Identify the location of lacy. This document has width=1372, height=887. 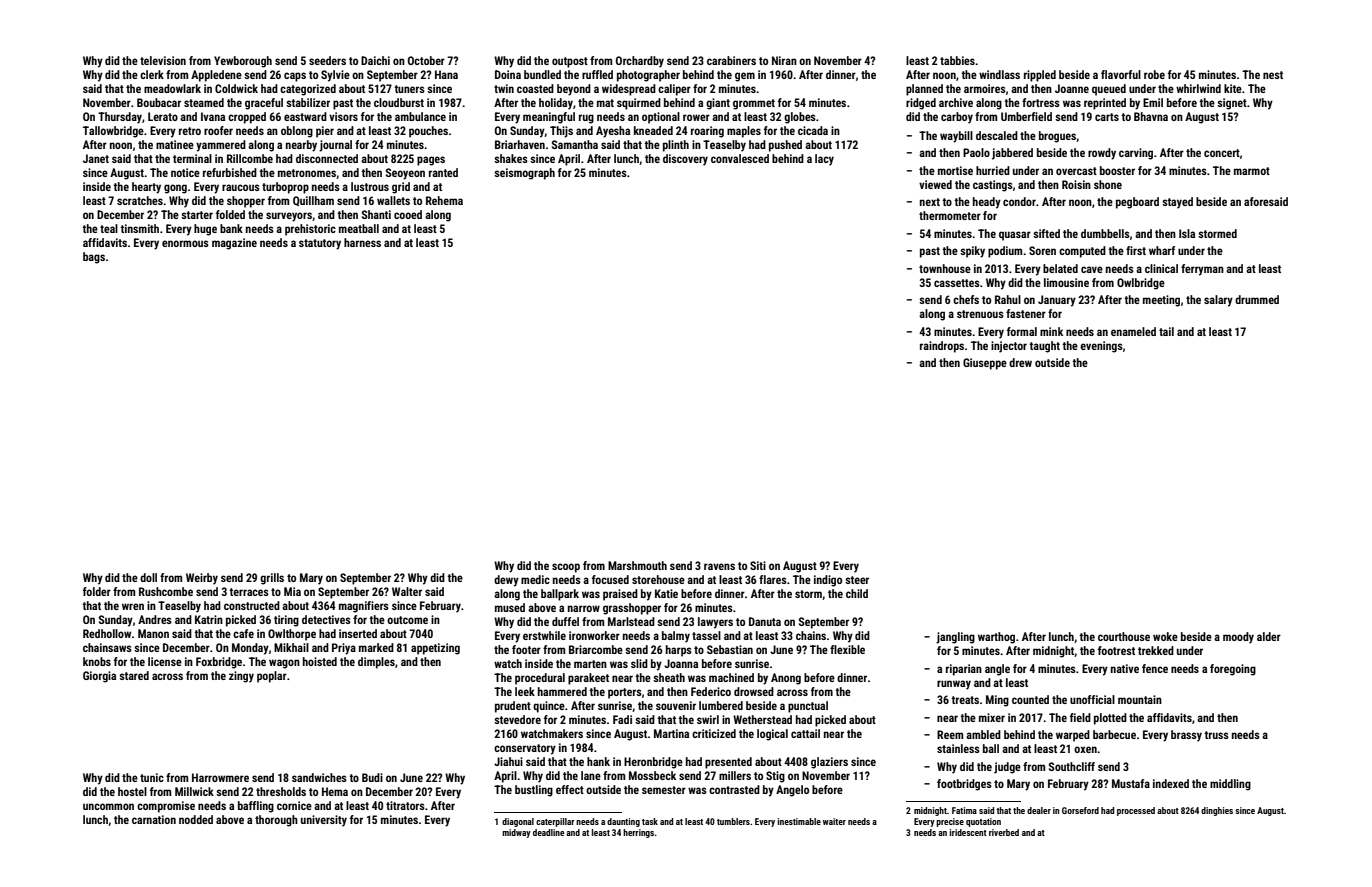
(824, 160).
